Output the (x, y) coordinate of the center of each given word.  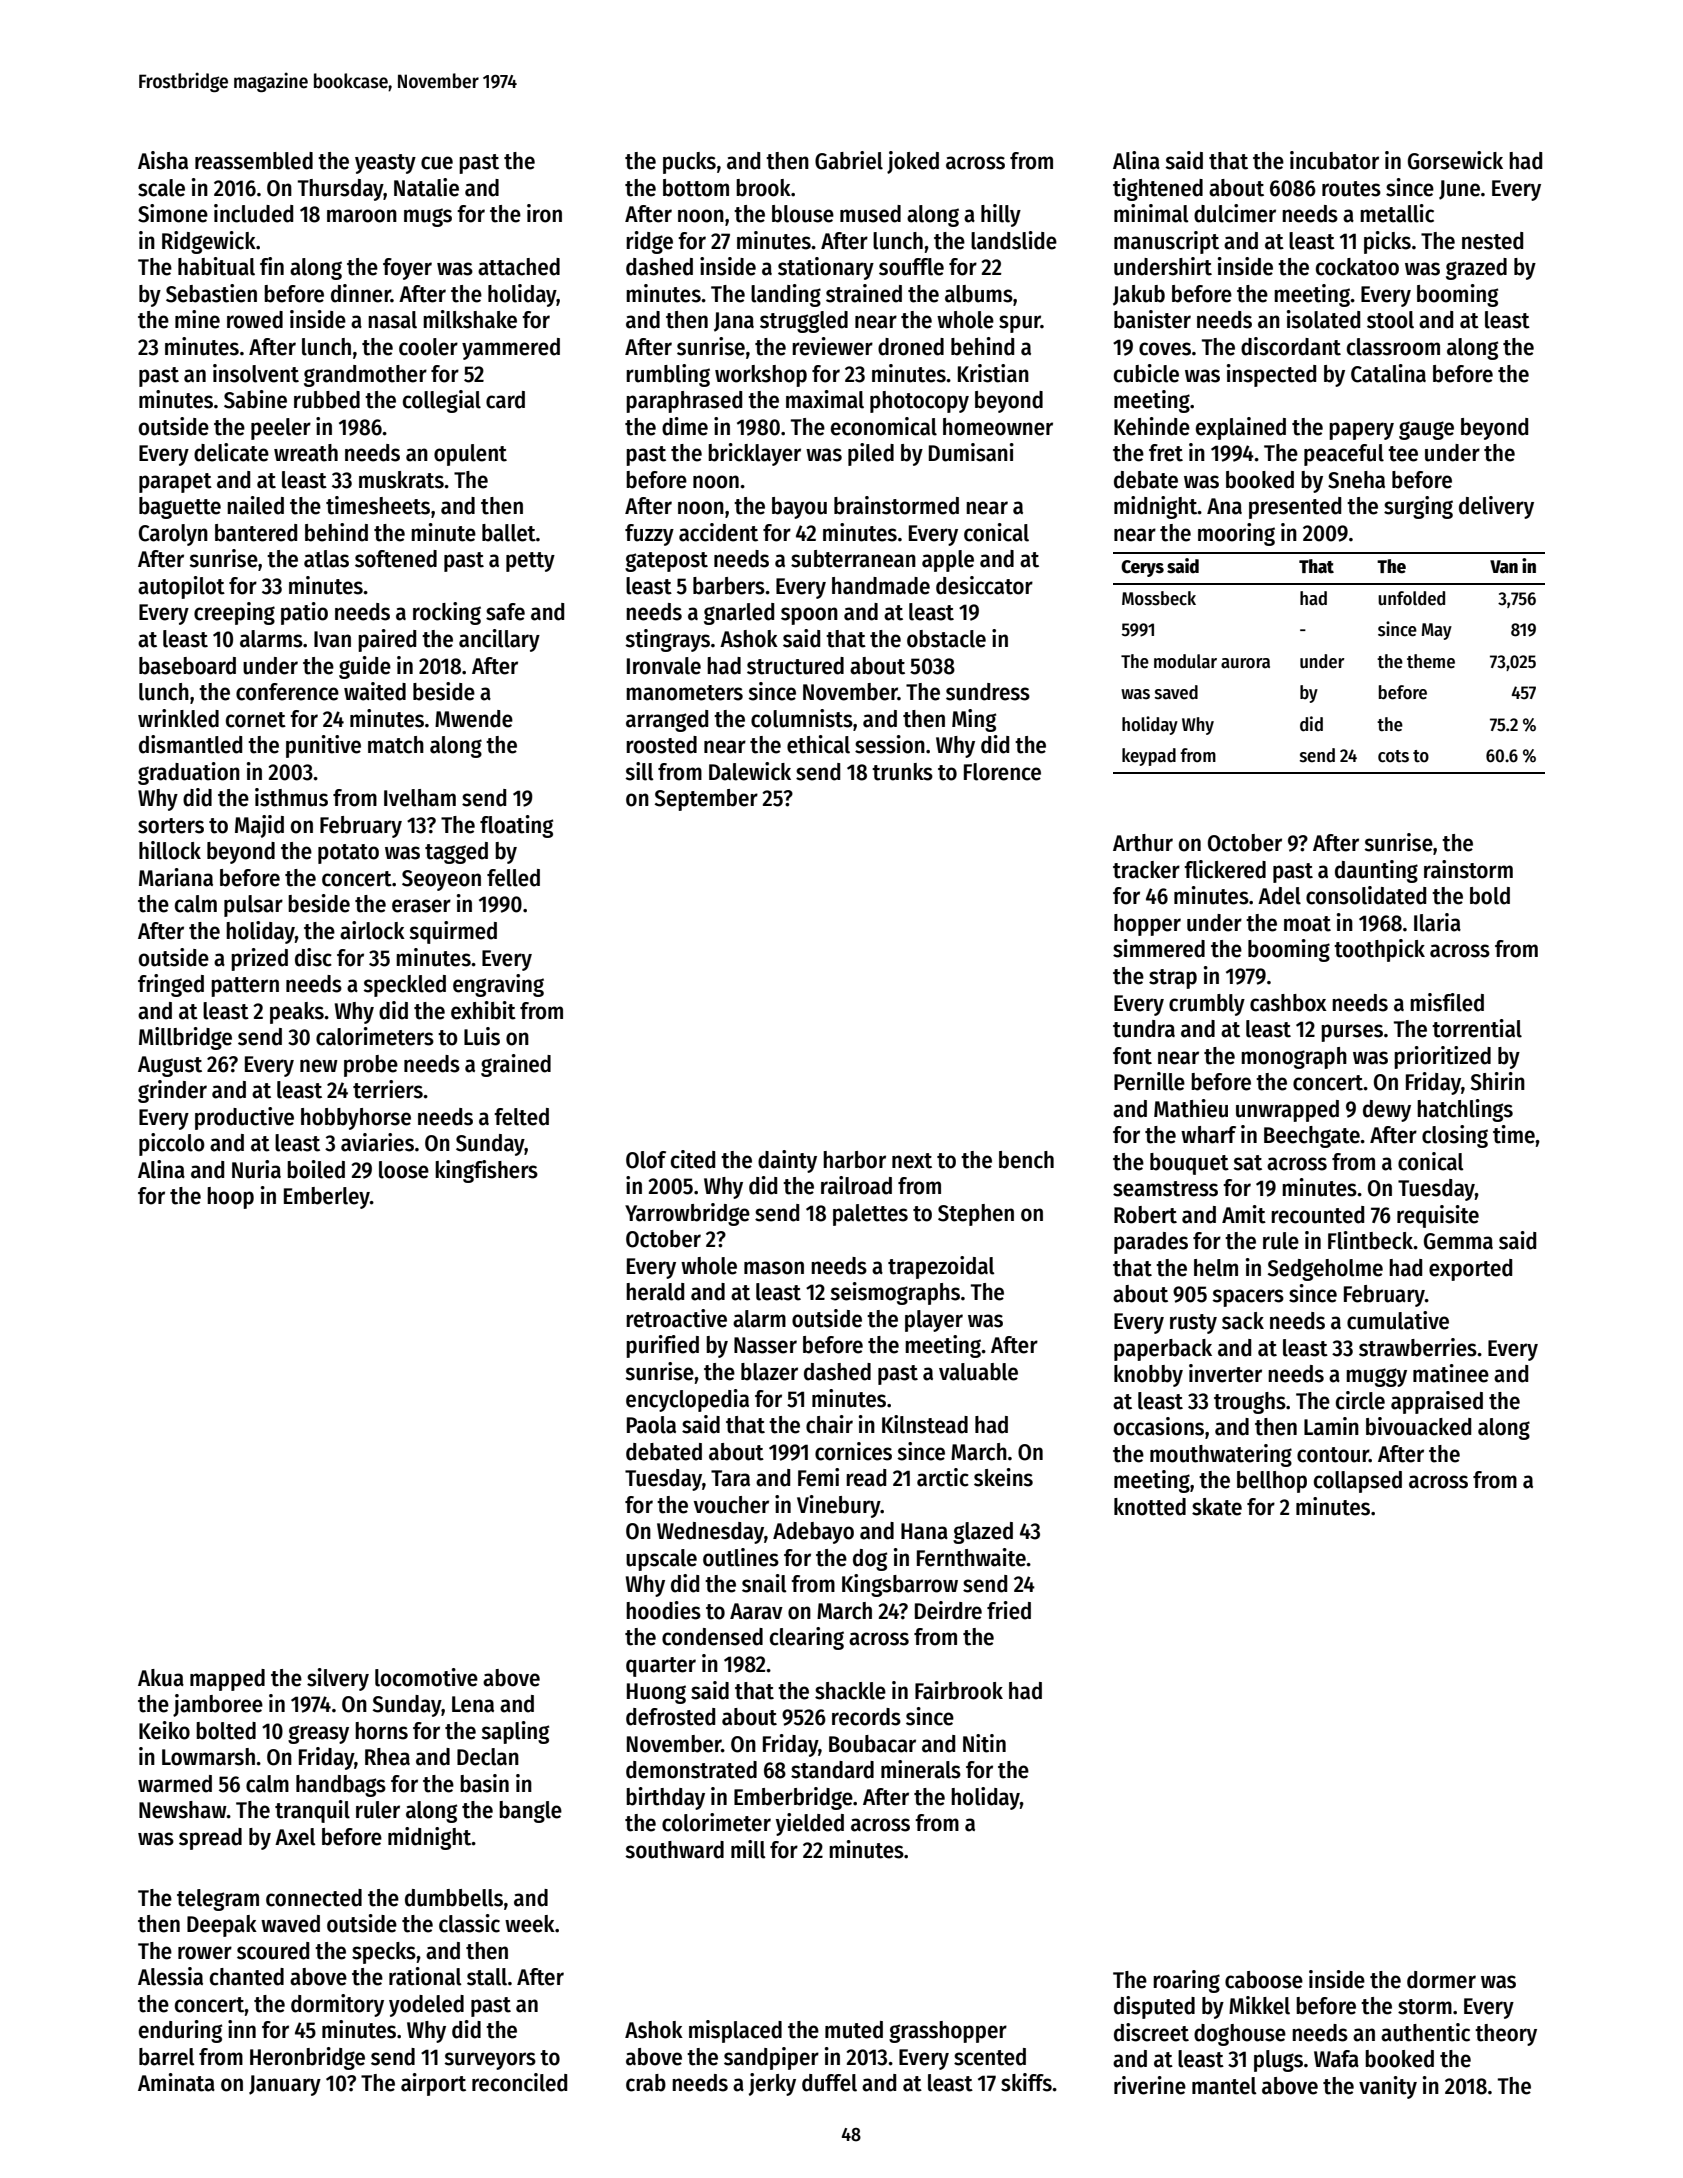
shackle (850, 1691)
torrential (1477, 1028)
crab (646, 2083)
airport (433, 2084)
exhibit (483, 1010)
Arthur (1143, 843)
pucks (689, 163)
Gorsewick (1455, 160)
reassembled (254, 161)
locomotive (426, 1677)
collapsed (1358, 1482)
